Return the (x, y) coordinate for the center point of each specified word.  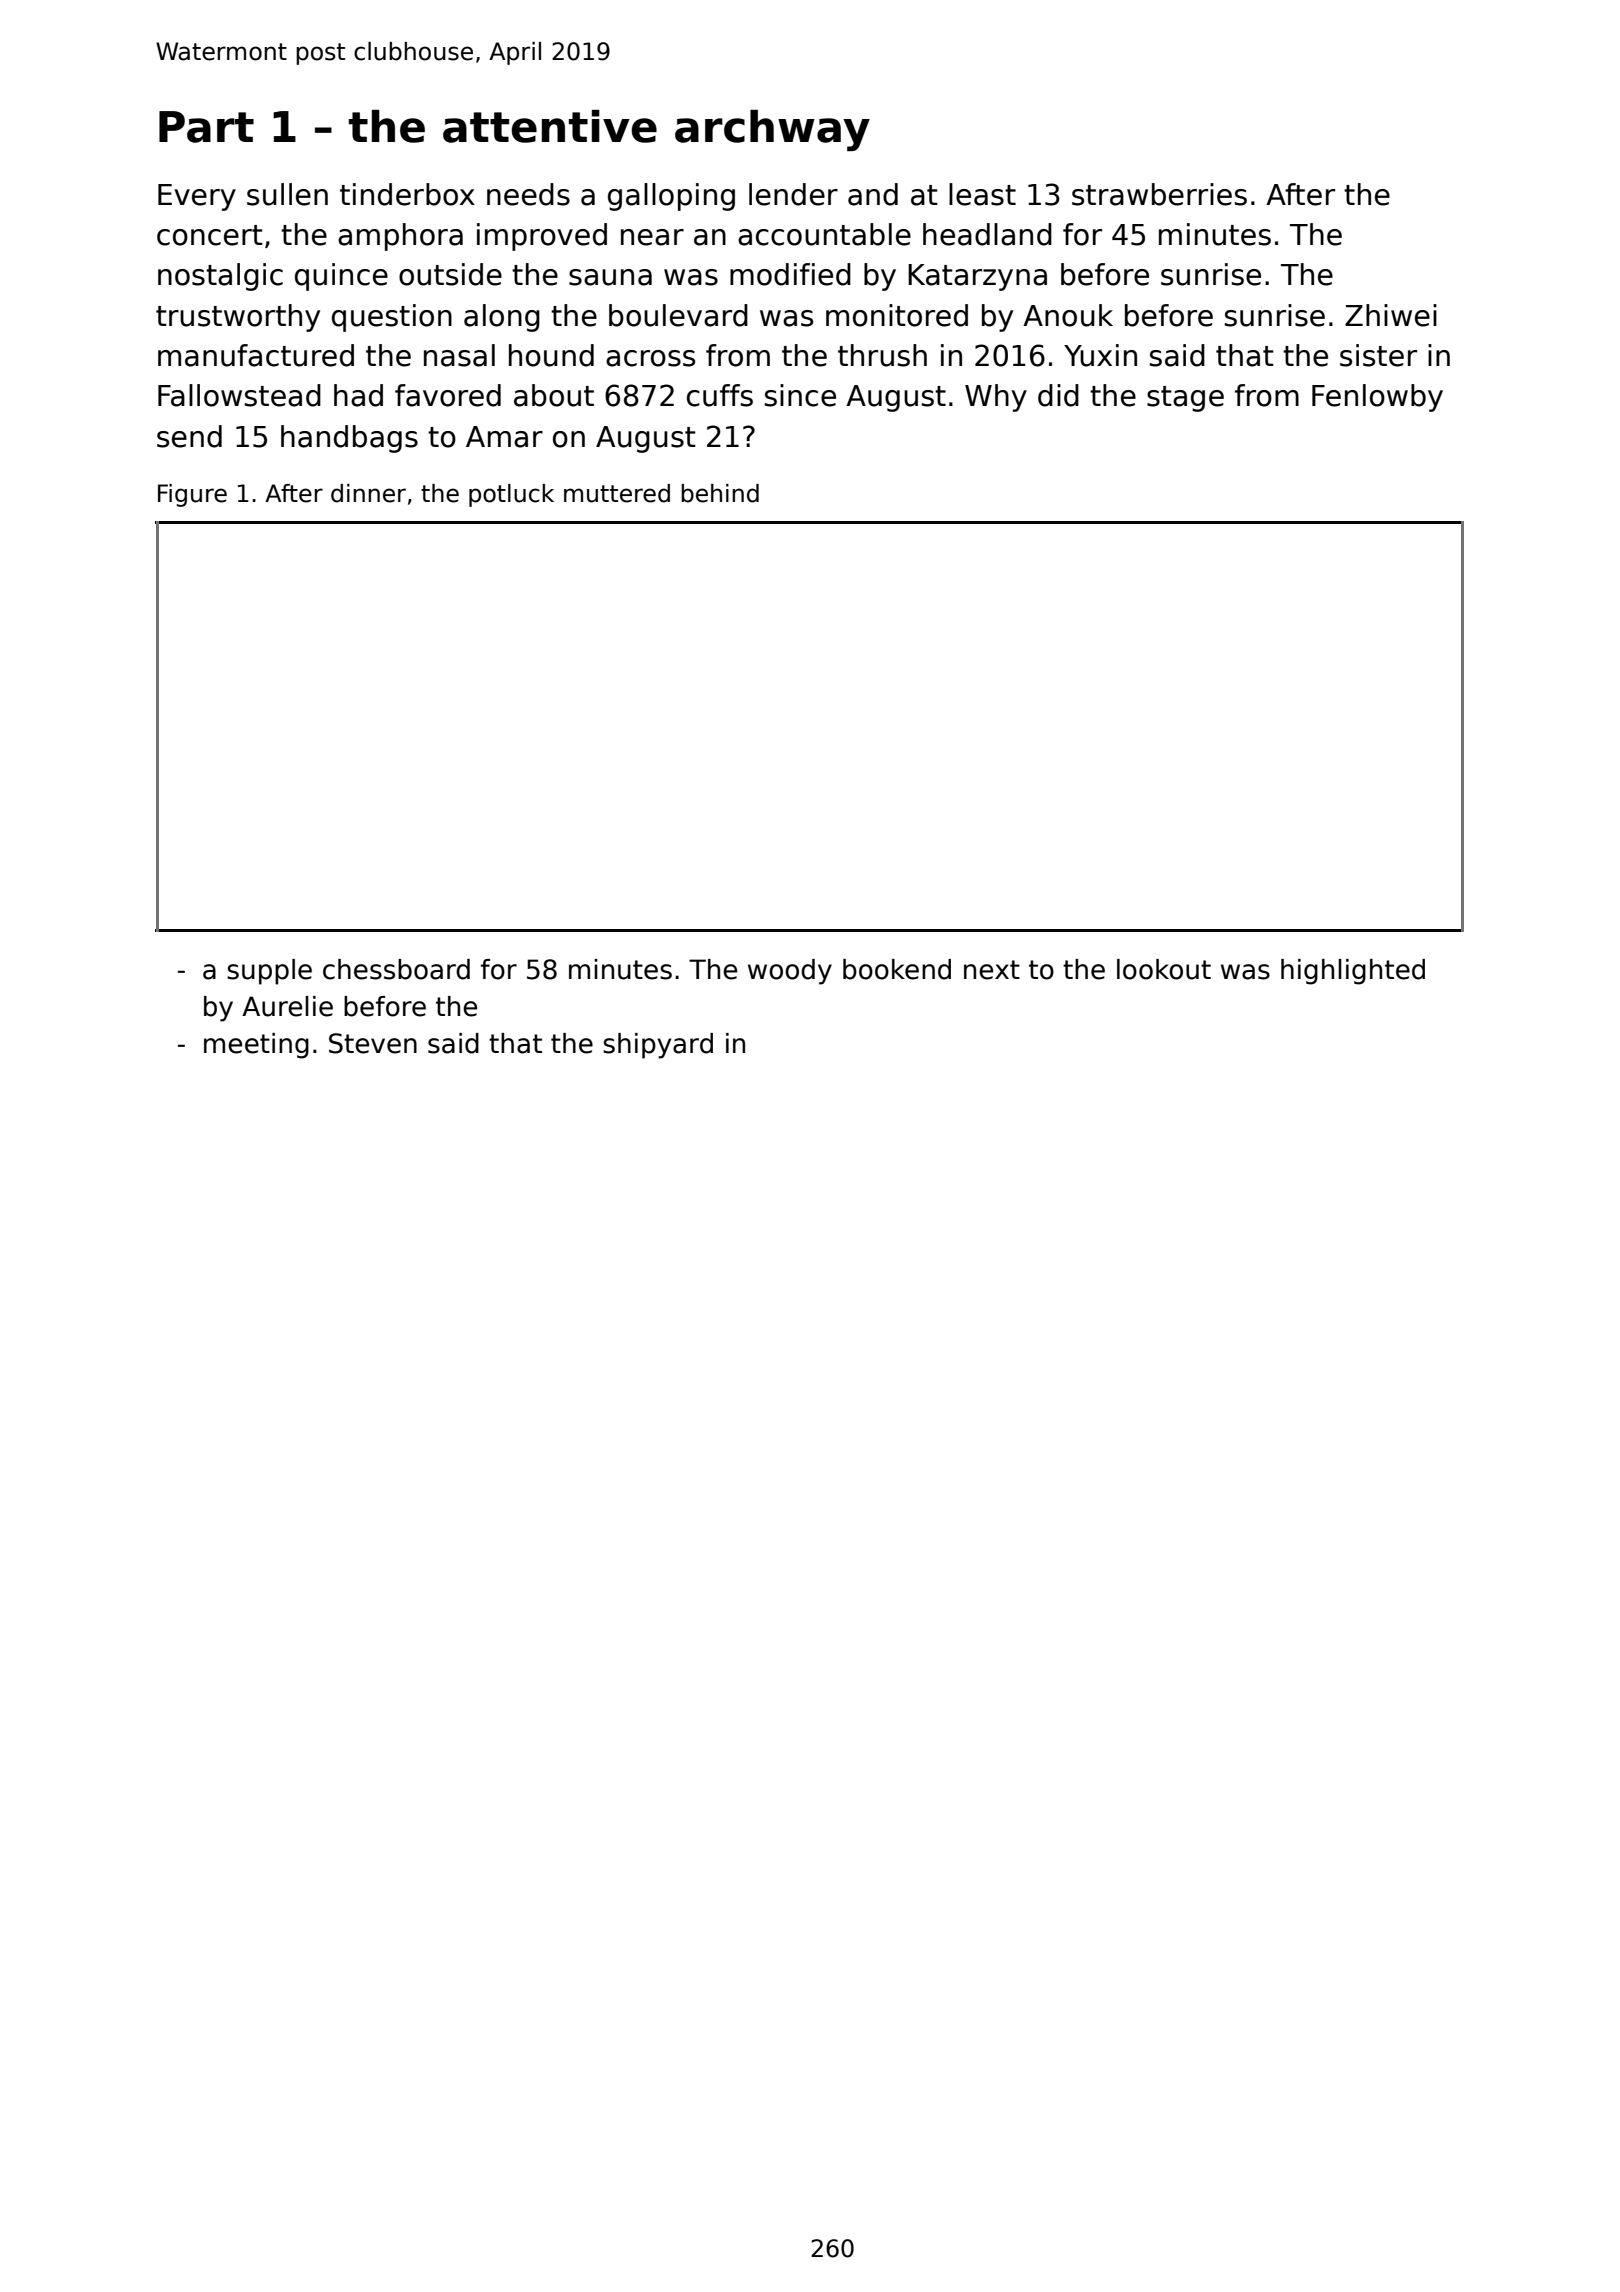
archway (772, 130)
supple (269, 972)
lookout (1164, 969)
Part (206, 127)
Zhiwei (1391, 315)
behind (720, 493)
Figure (192, 495)
